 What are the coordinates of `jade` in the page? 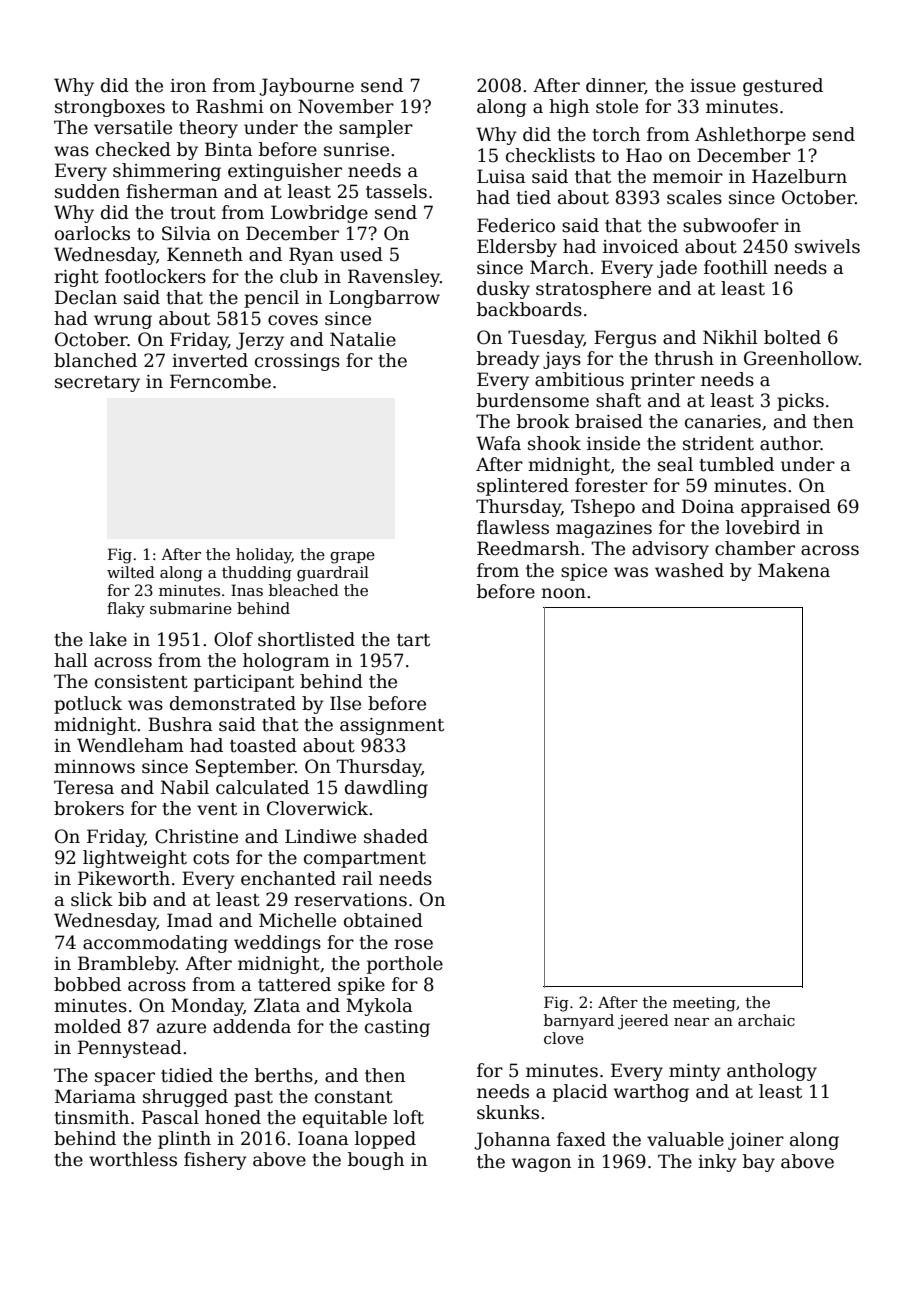 It's located at (677, 269).
